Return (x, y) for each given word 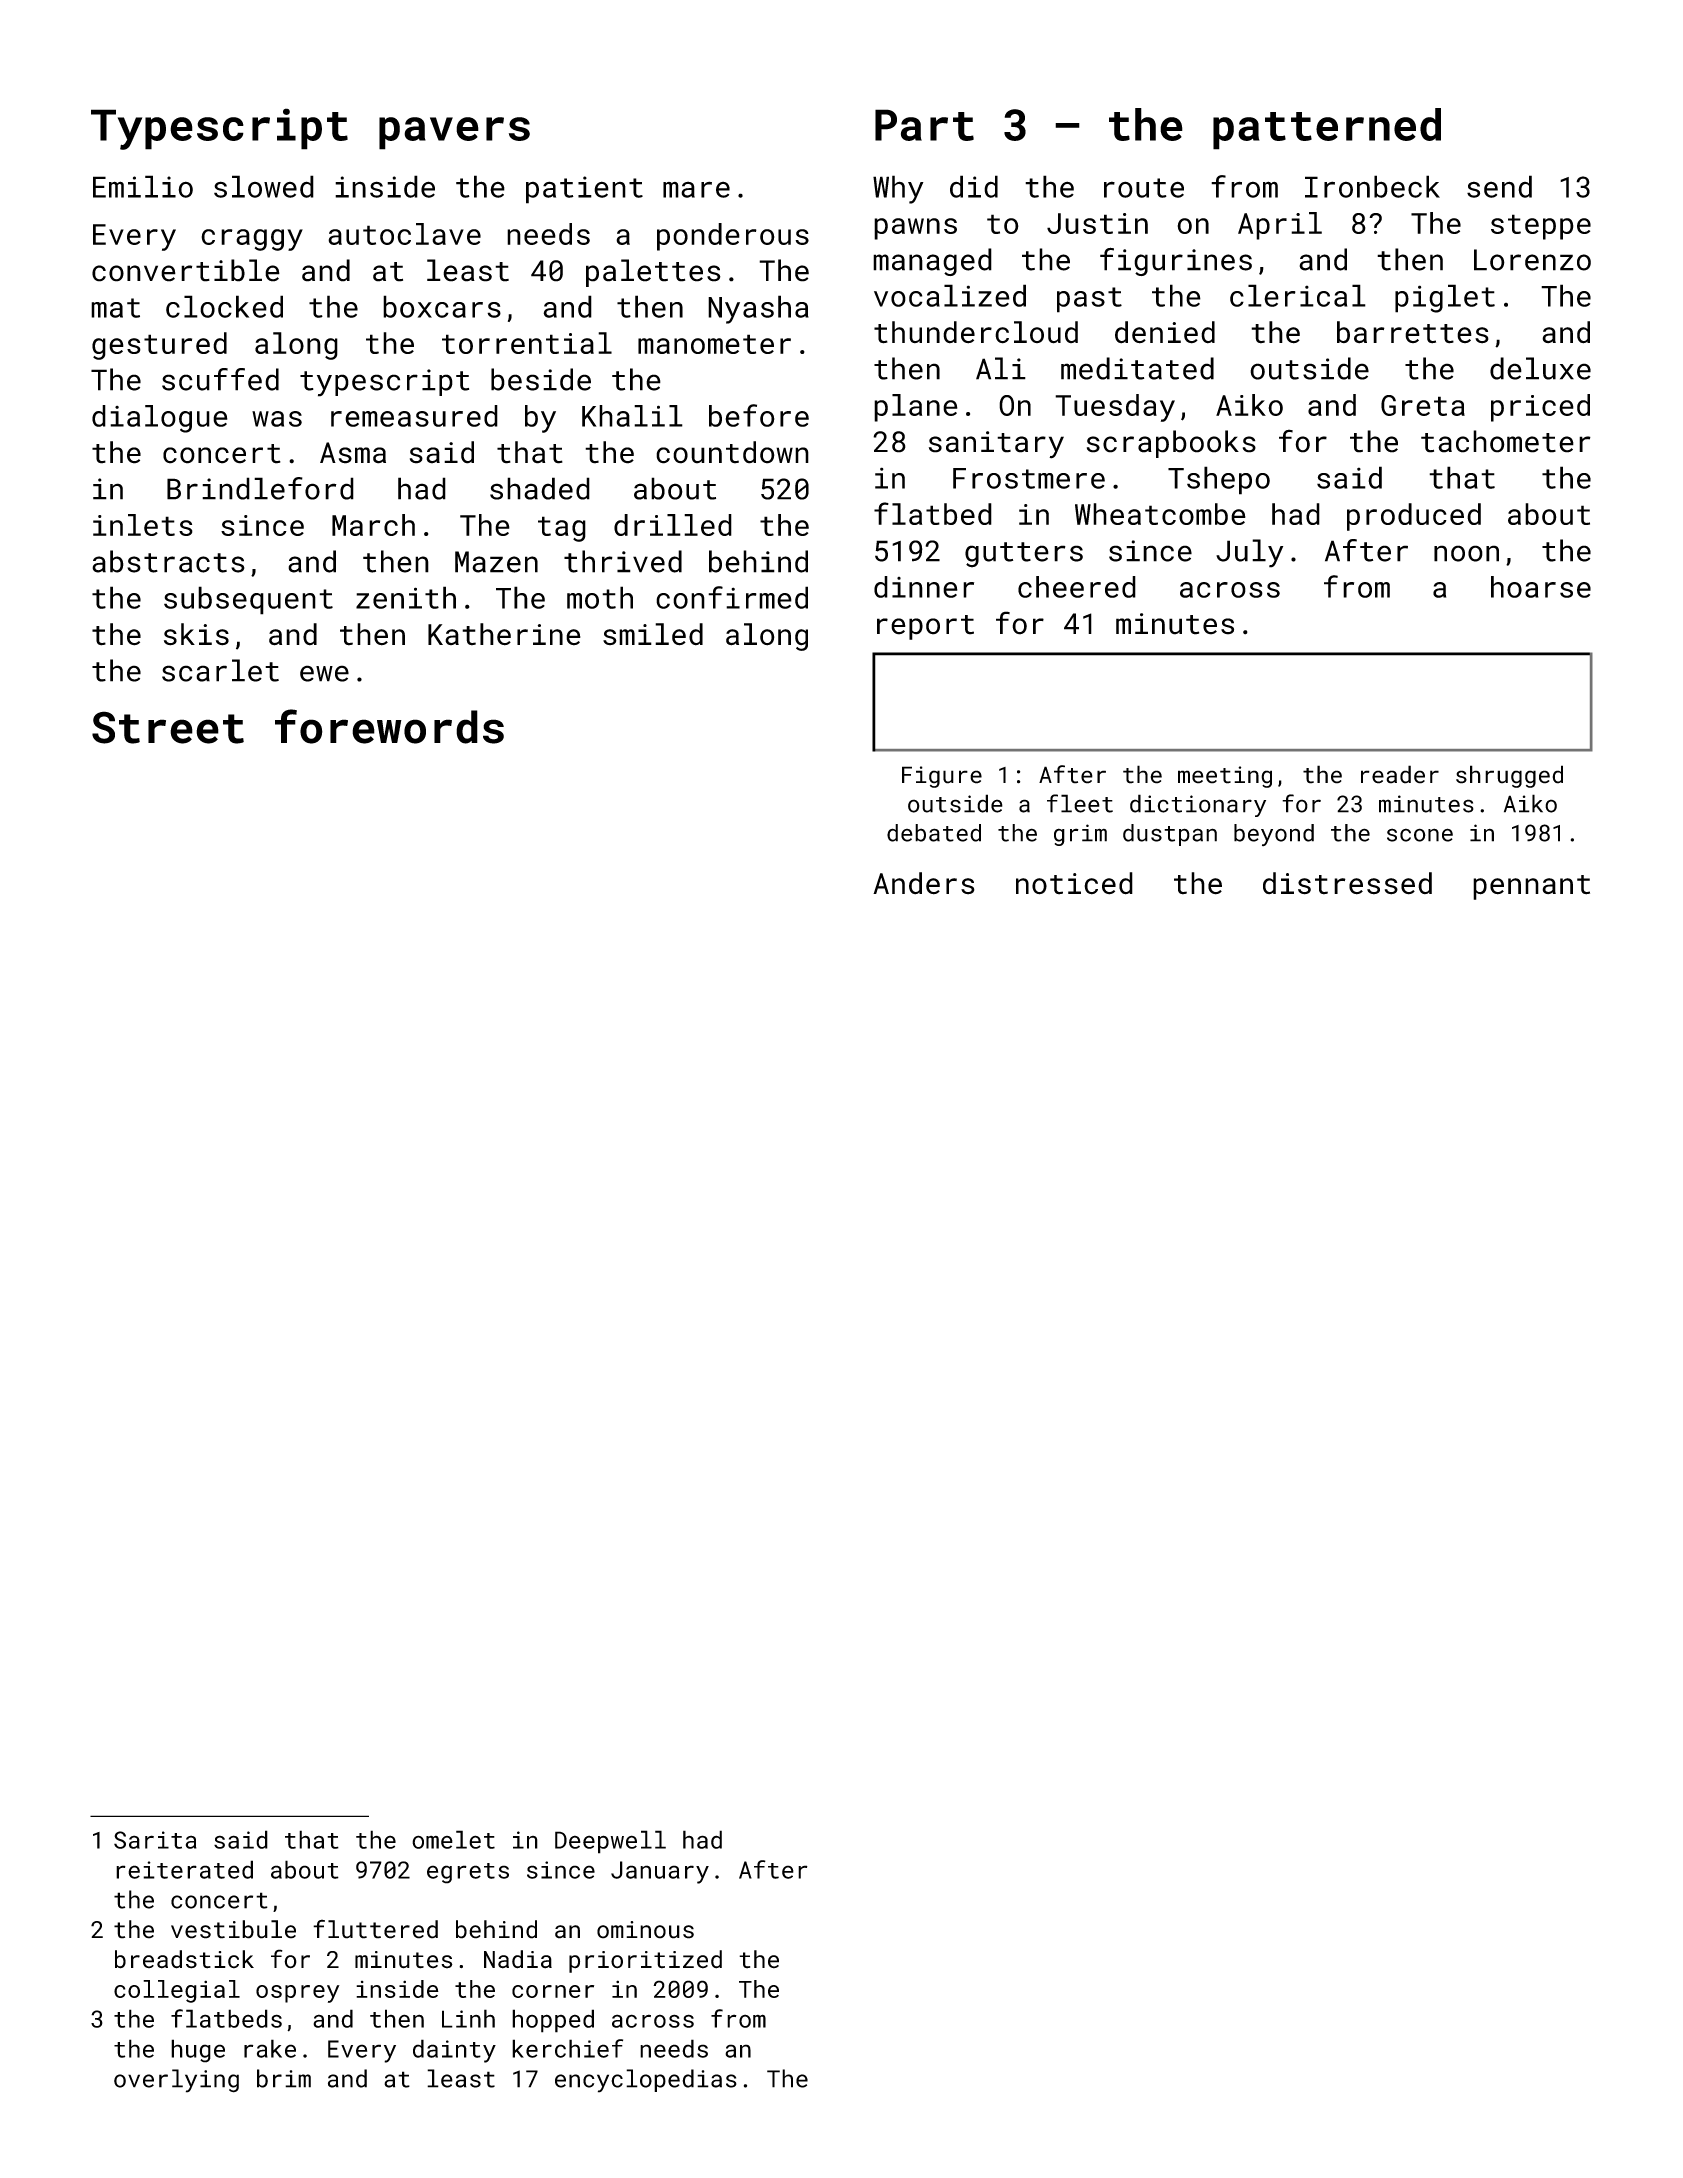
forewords (389, 726)
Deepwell (610, 1842)
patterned (1327, 129)
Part (924, 125)
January (660, 1872)
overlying (176, 2081)
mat (115, 308)
